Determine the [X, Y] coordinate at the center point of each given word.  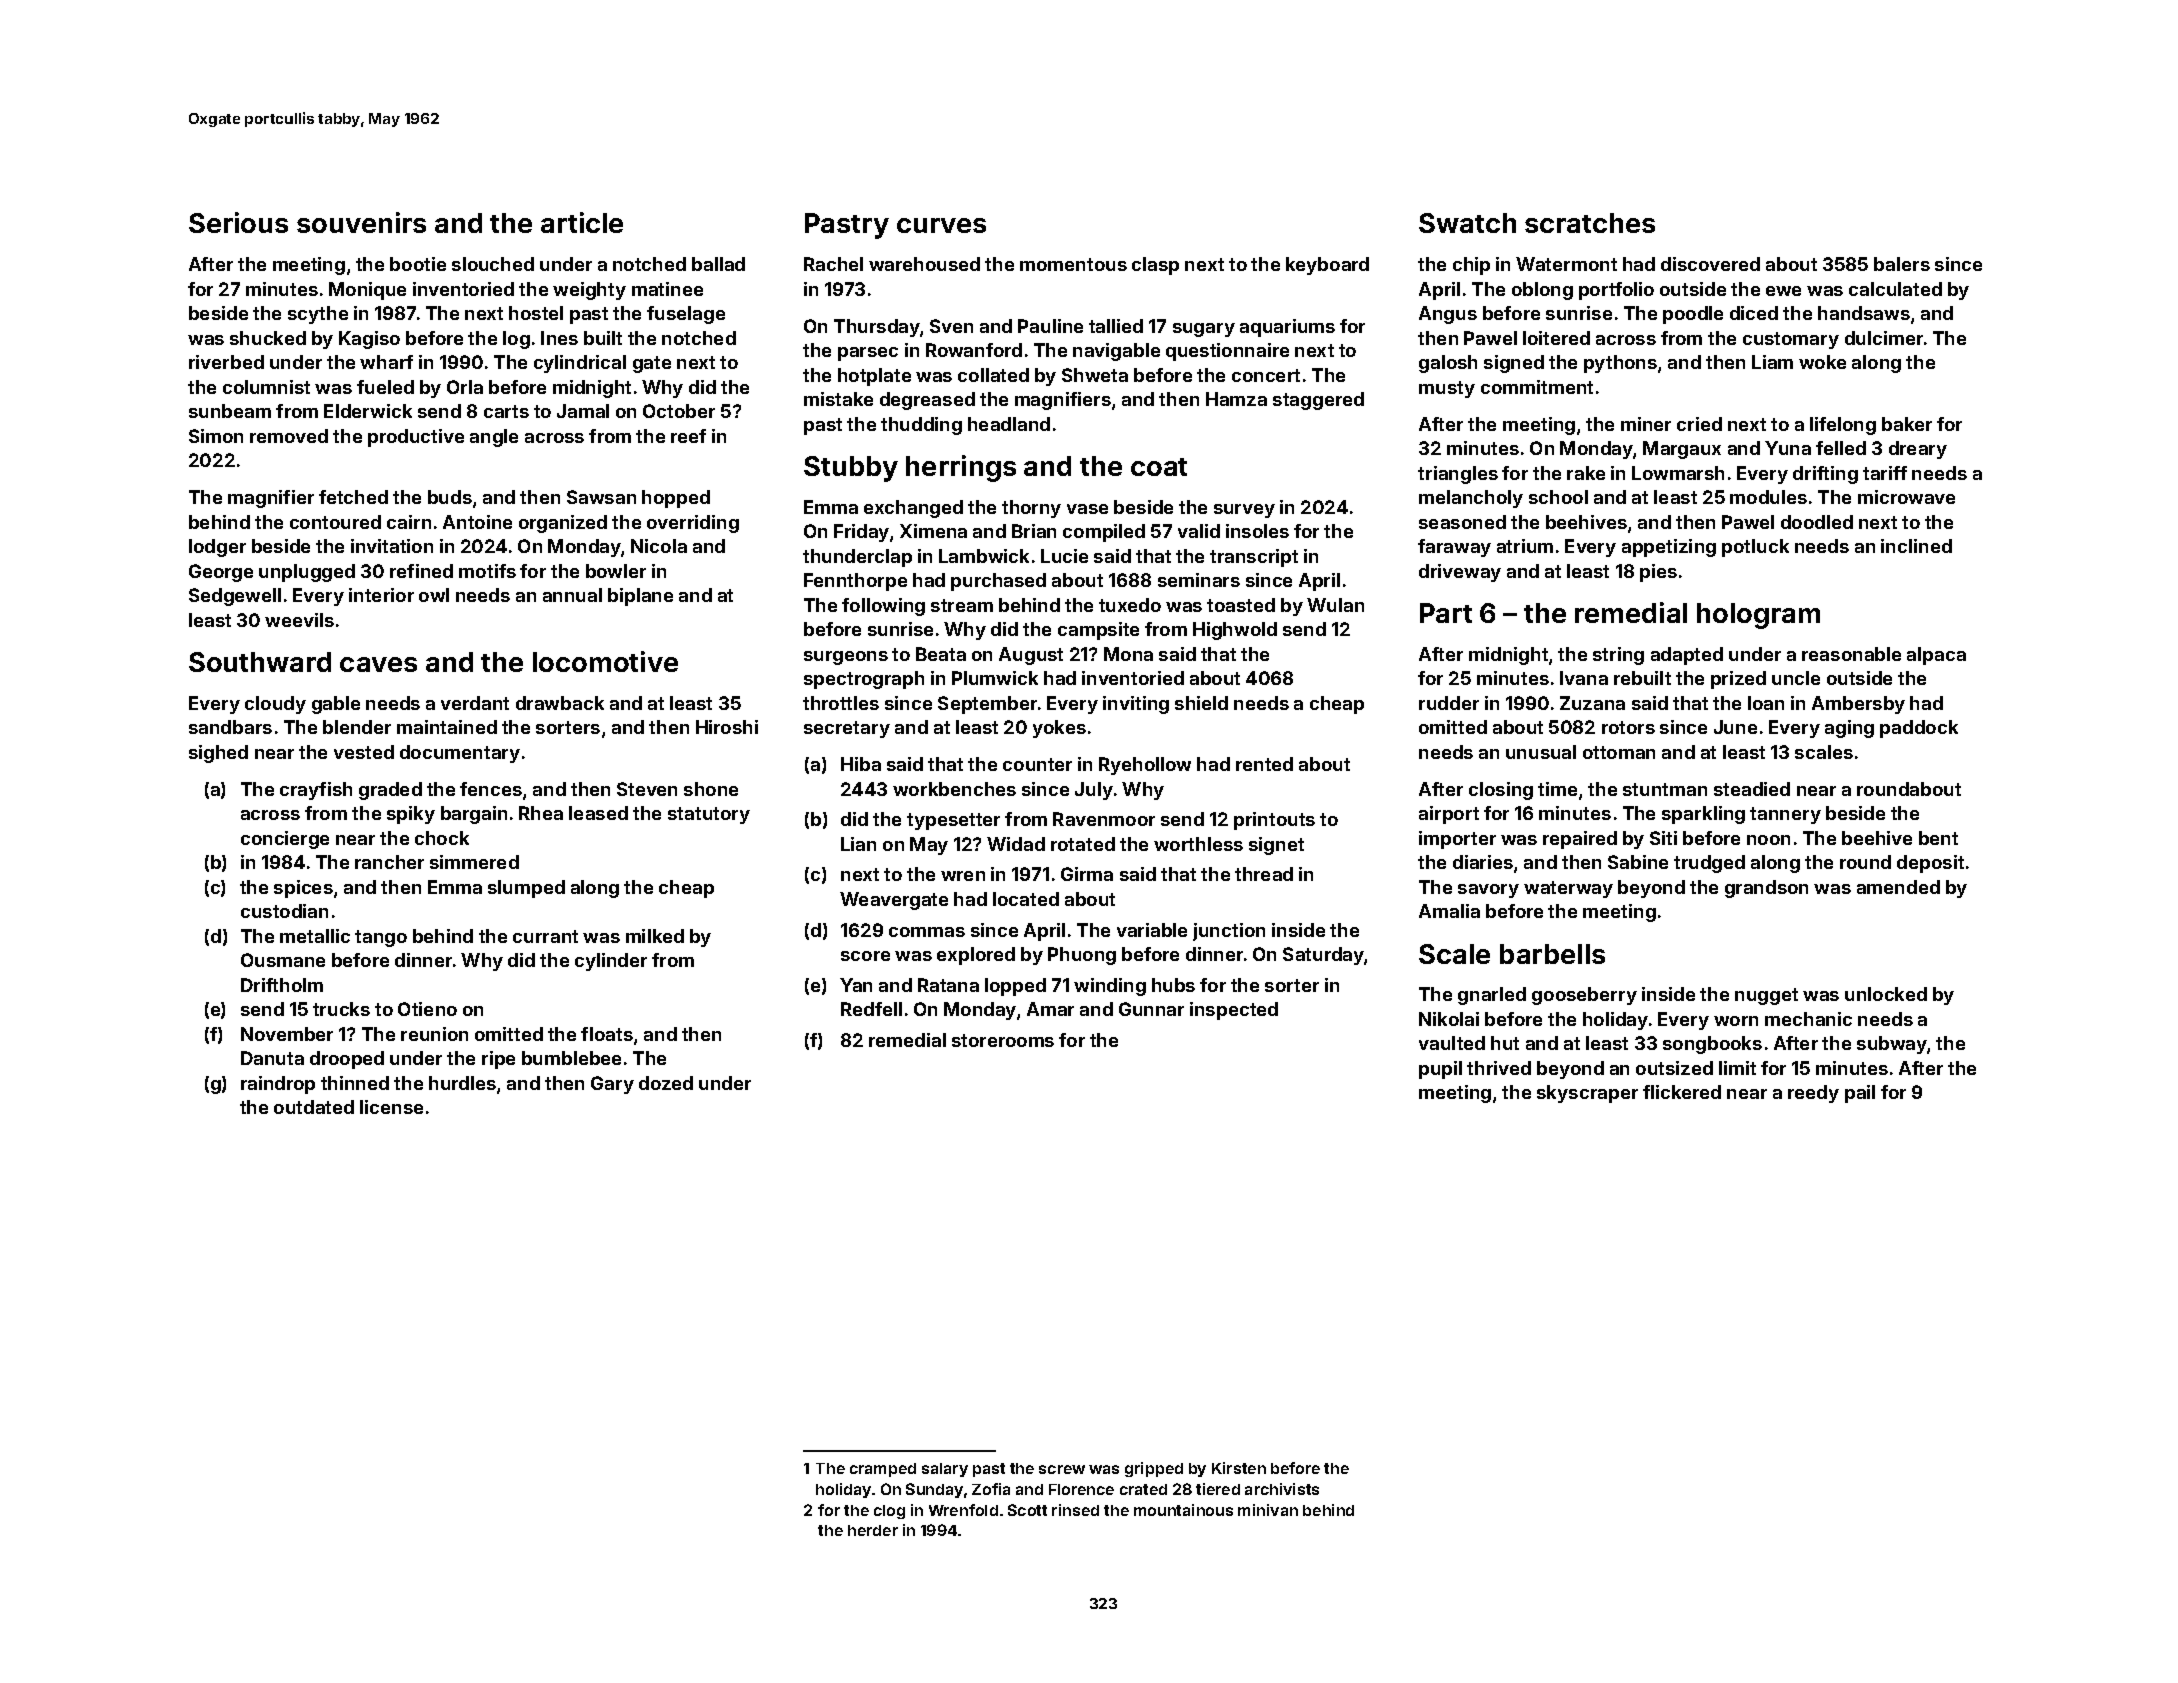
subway [1892, 1045]
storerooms [1003, 1040]
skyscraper [1587, 1094]
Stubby [851, 469]
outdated [314, 1107]
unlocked [1886, 994]
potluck [1755, 548]
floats [607, 1034]
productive [416, 438]
